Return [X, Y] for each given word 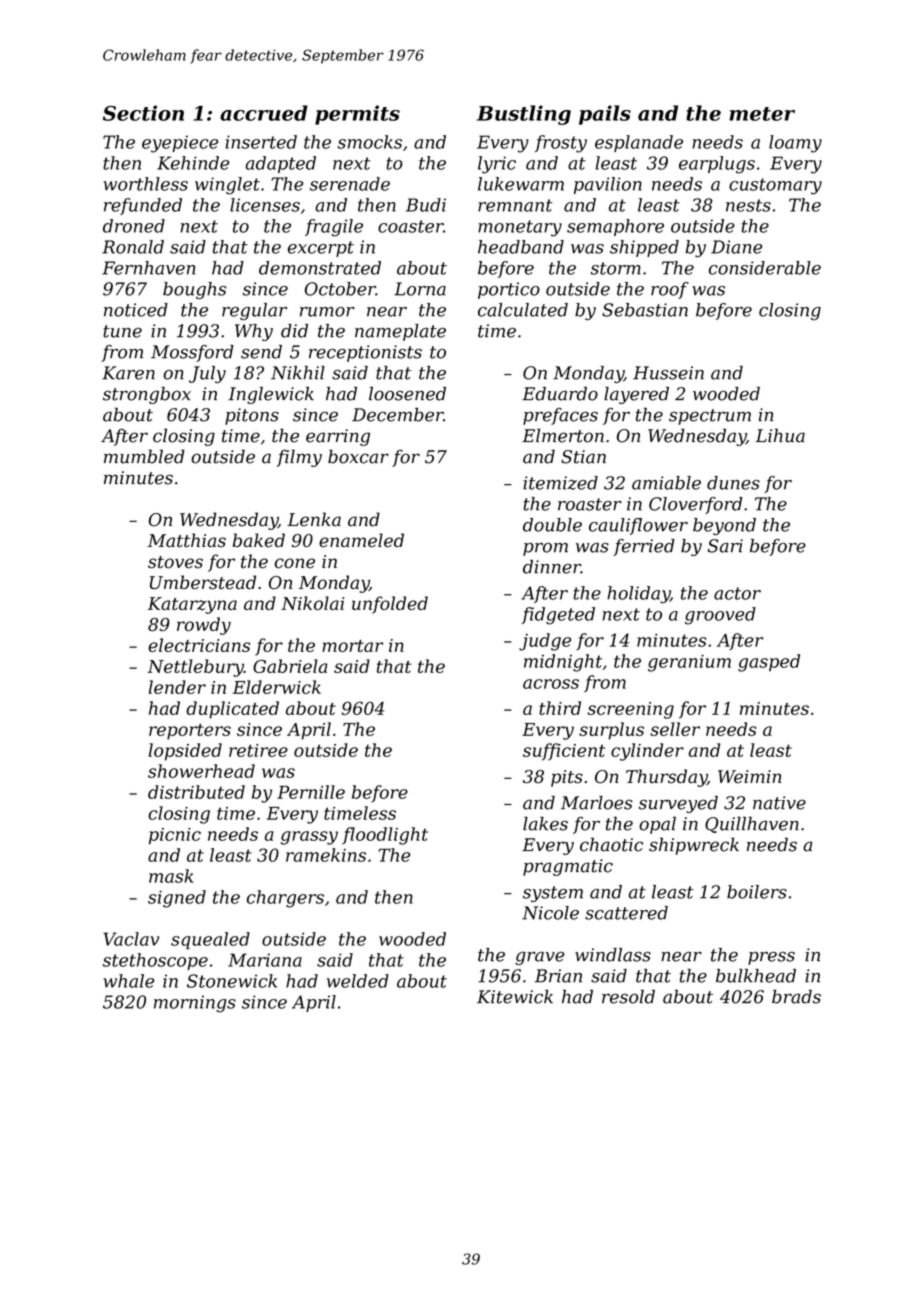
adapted [280, 164]
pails [605, 115]
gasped [769, 663]
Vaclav [131, 939]
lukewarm [521, 184]
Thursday [666, 778]
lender [177, 687]
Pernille [311, 792]
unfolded [390, 605]
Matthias [187, 540]
